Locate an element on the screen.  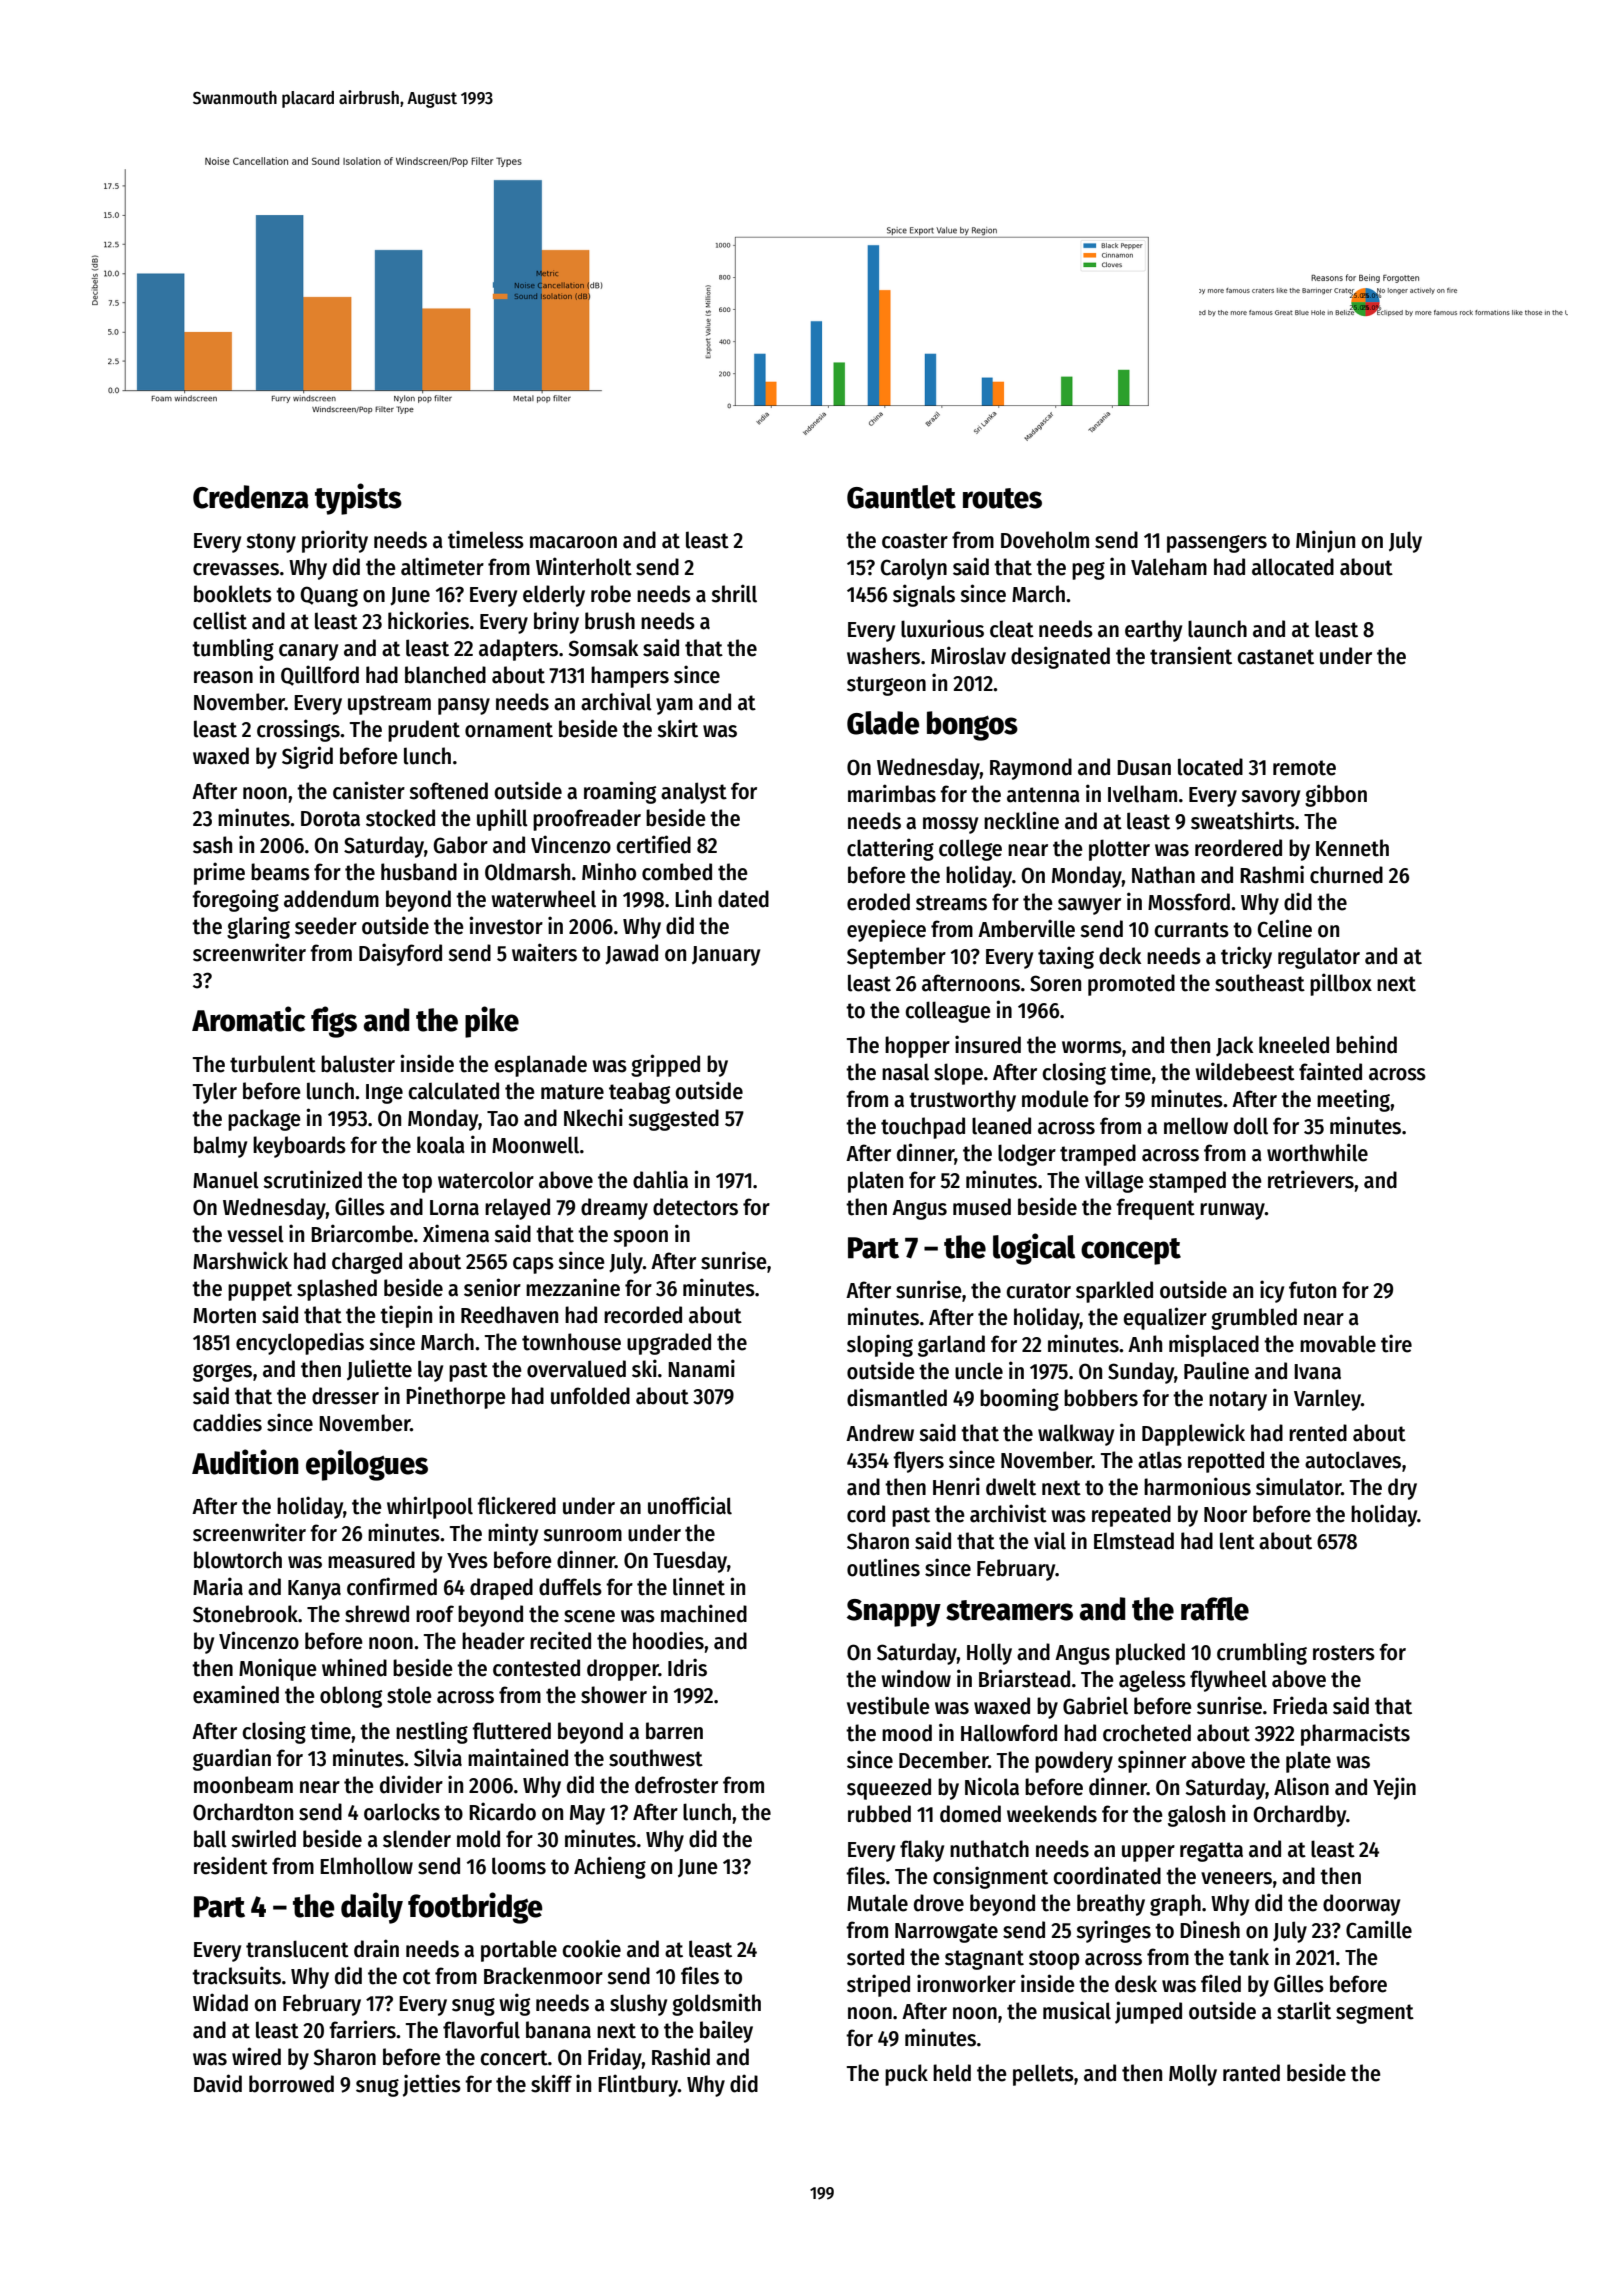
prudent is located at coordinates (424, 731).
